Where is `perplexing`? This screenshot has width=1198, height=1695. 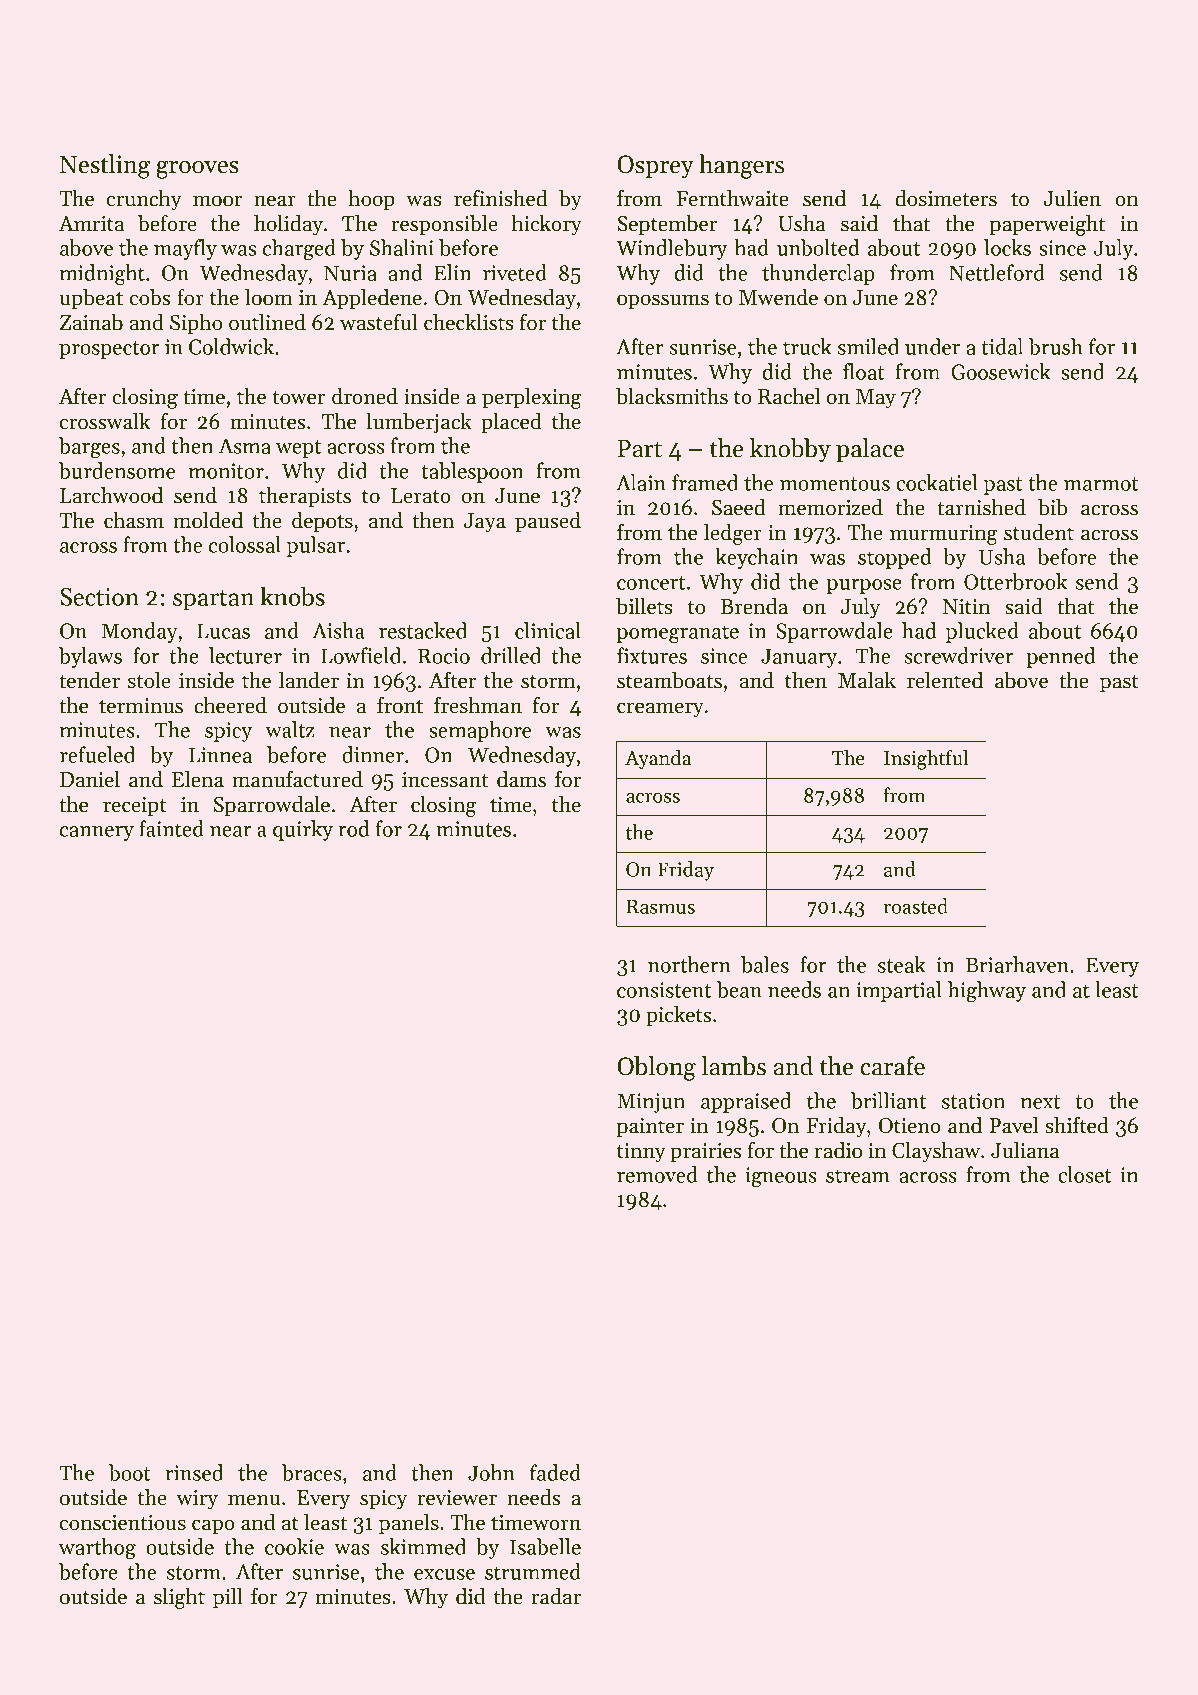
perplexing is located at coordinates (532, 398).
